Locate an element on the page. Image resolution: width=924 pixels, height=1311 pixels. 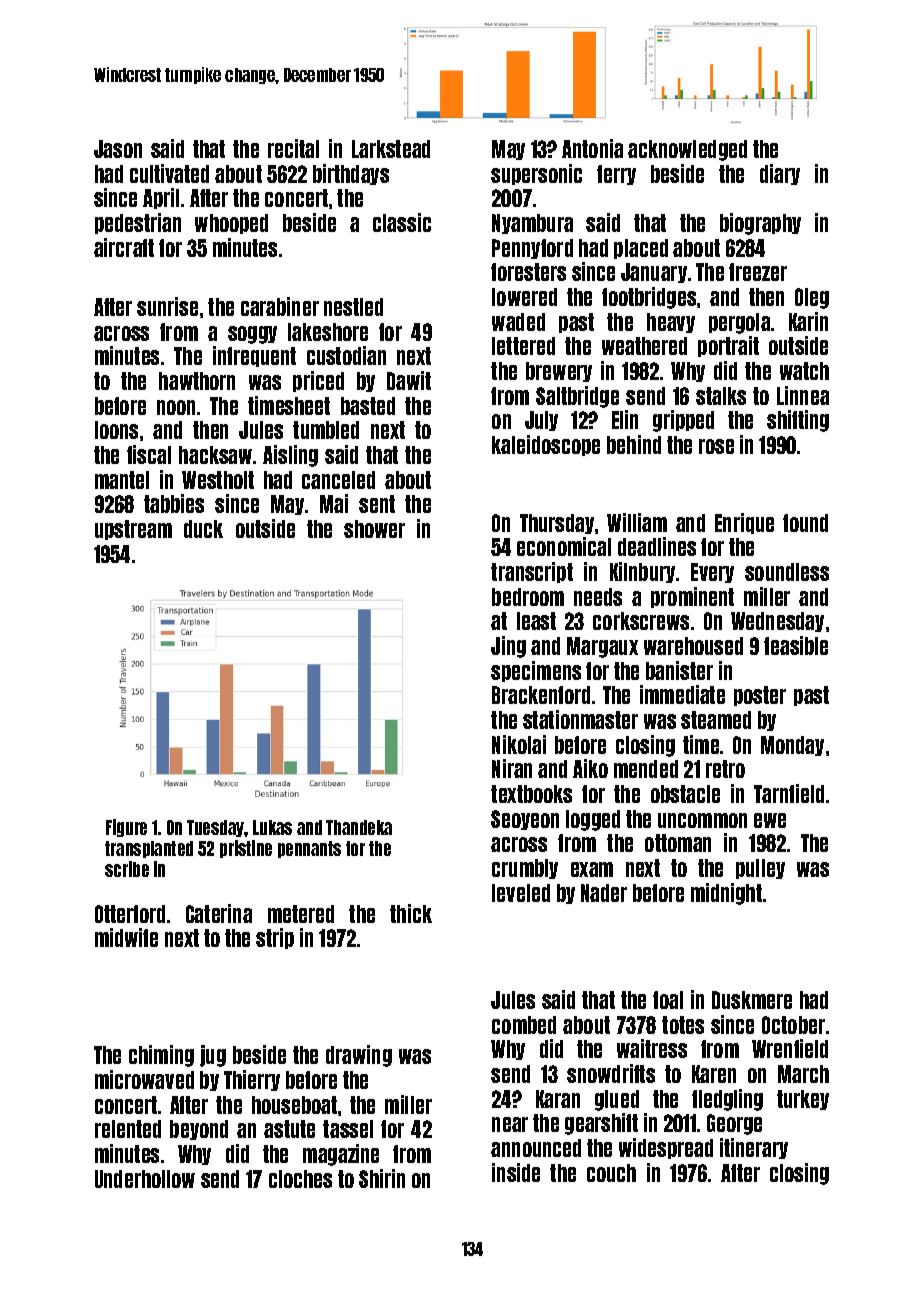
Larkstead is located at coordinates (391, 149).
